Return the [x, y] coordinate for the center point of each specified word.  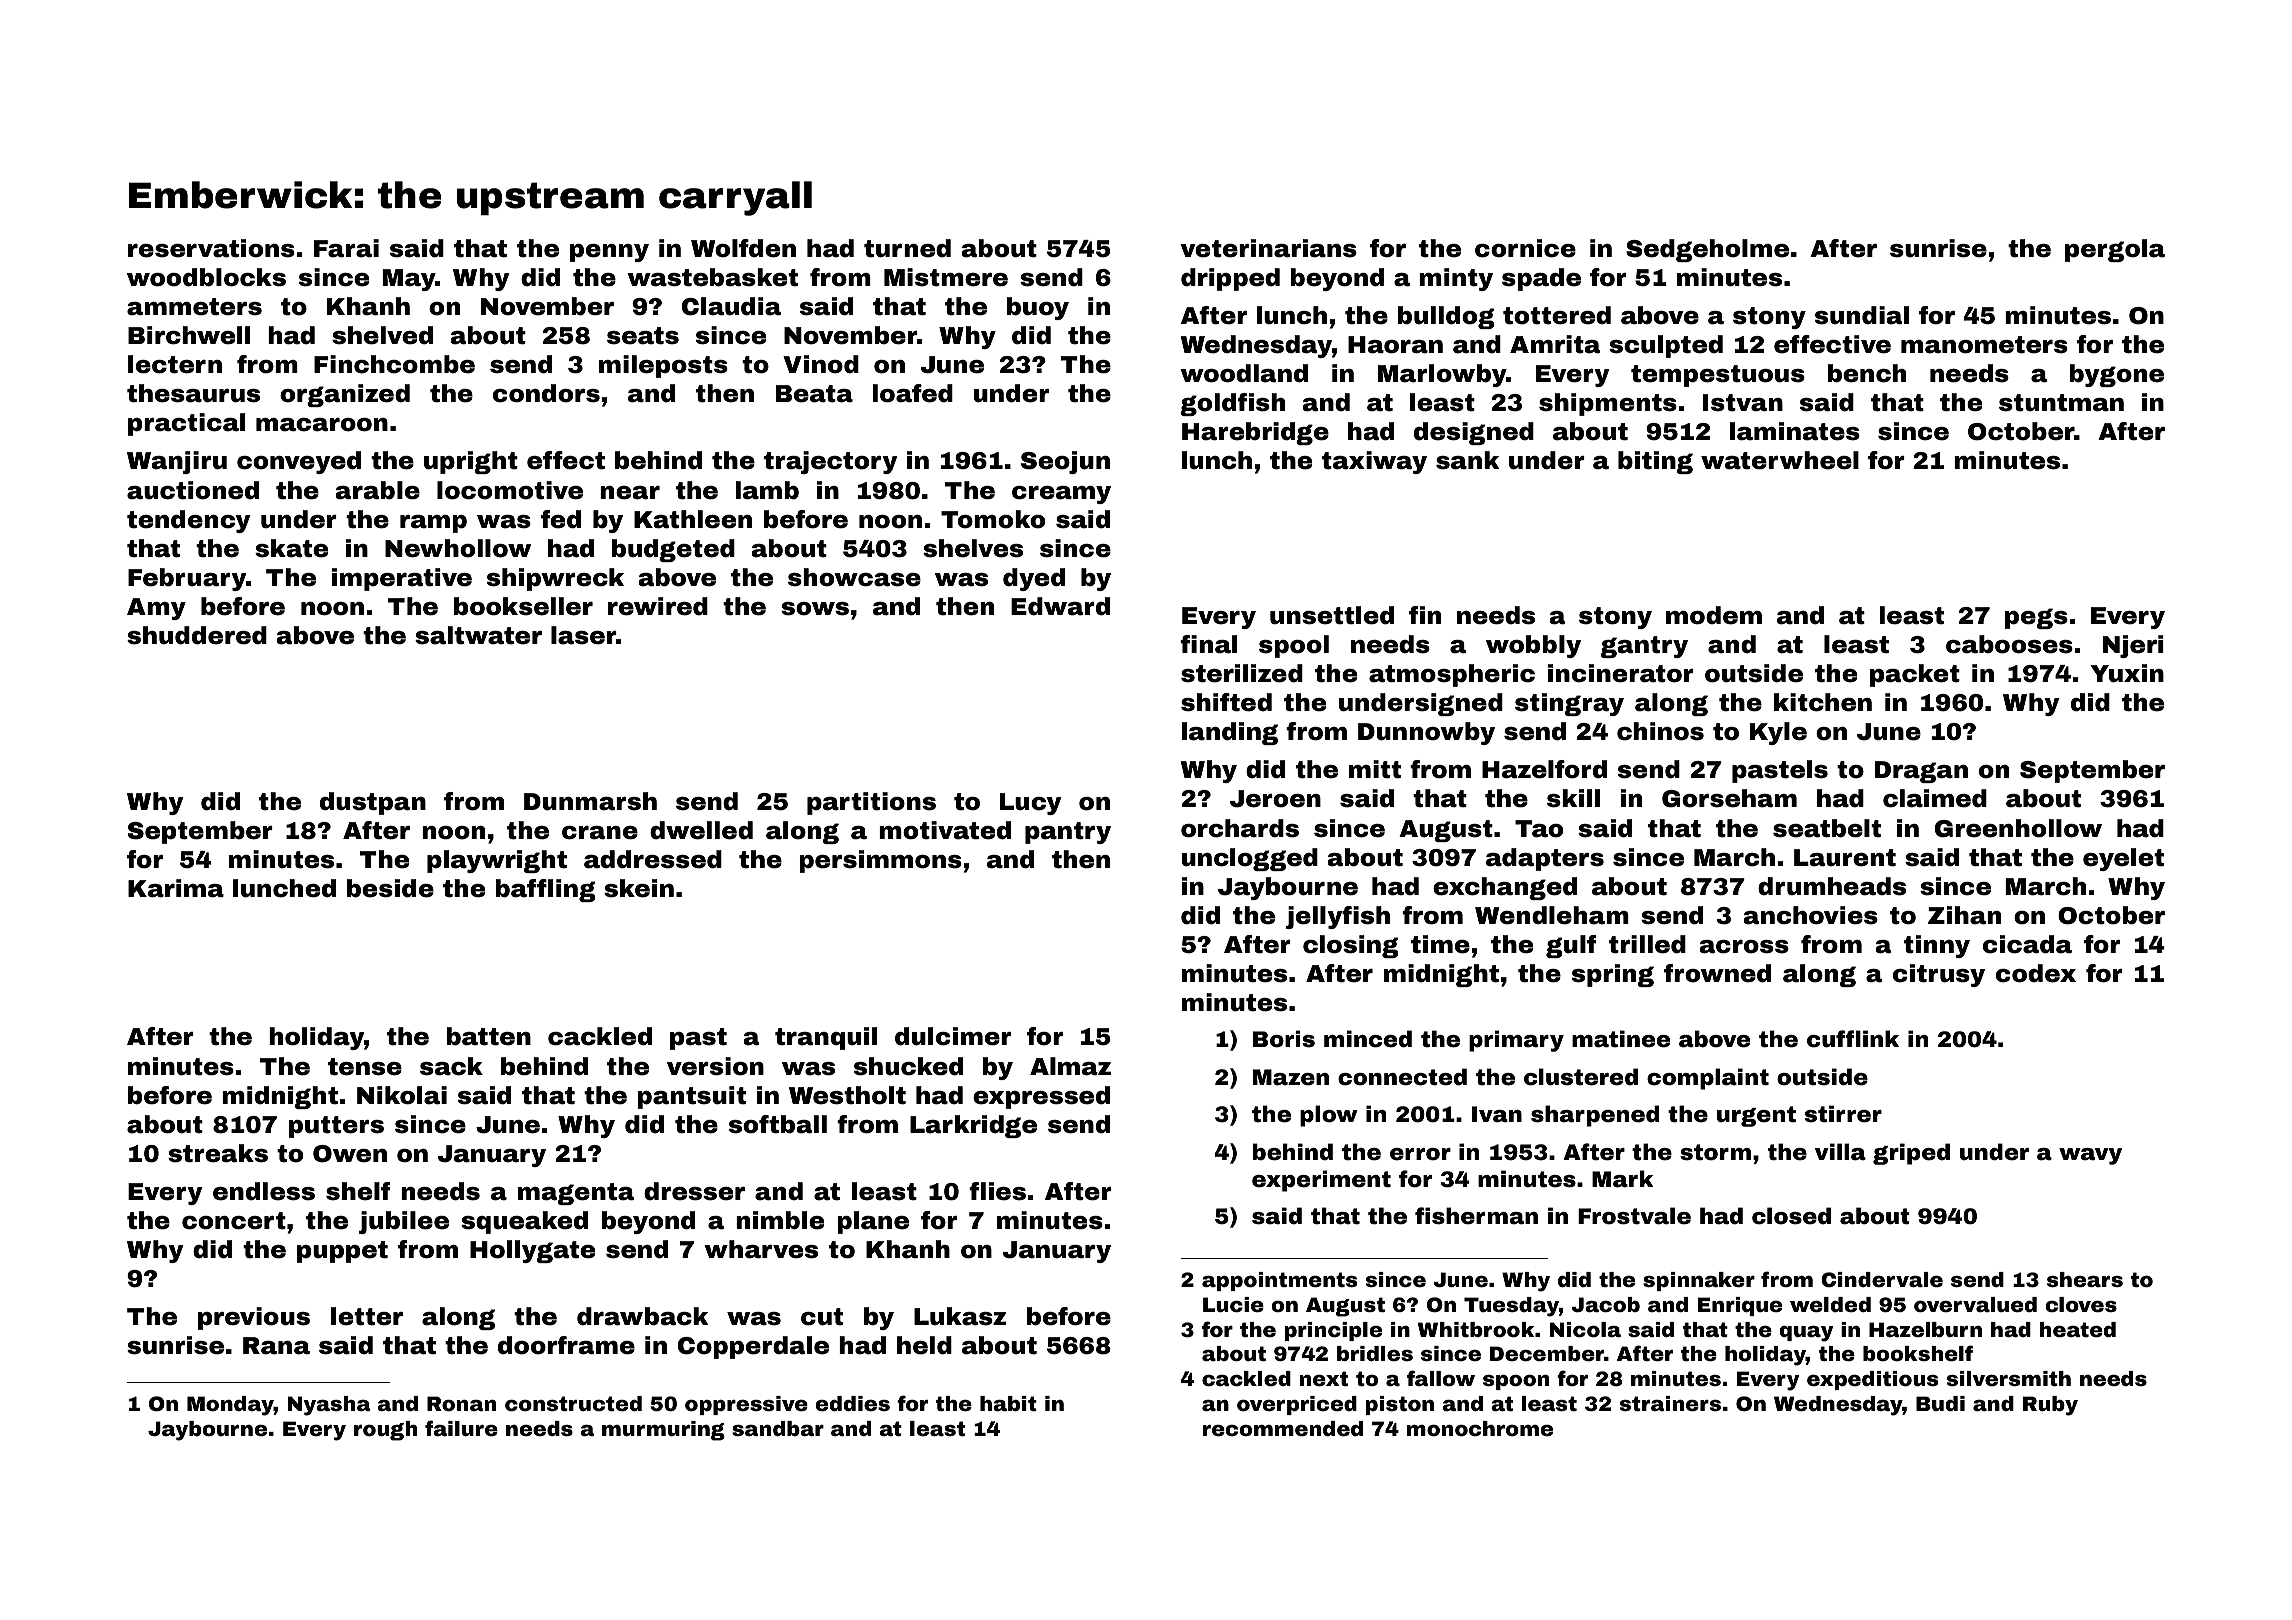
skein [639, 888]
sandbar [778, 1428]
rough [385, 1431]
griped [1911, 1154]
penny [609, 253]
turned [907, 248]
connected [1402, 1077]
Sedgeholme [1707, 250]
